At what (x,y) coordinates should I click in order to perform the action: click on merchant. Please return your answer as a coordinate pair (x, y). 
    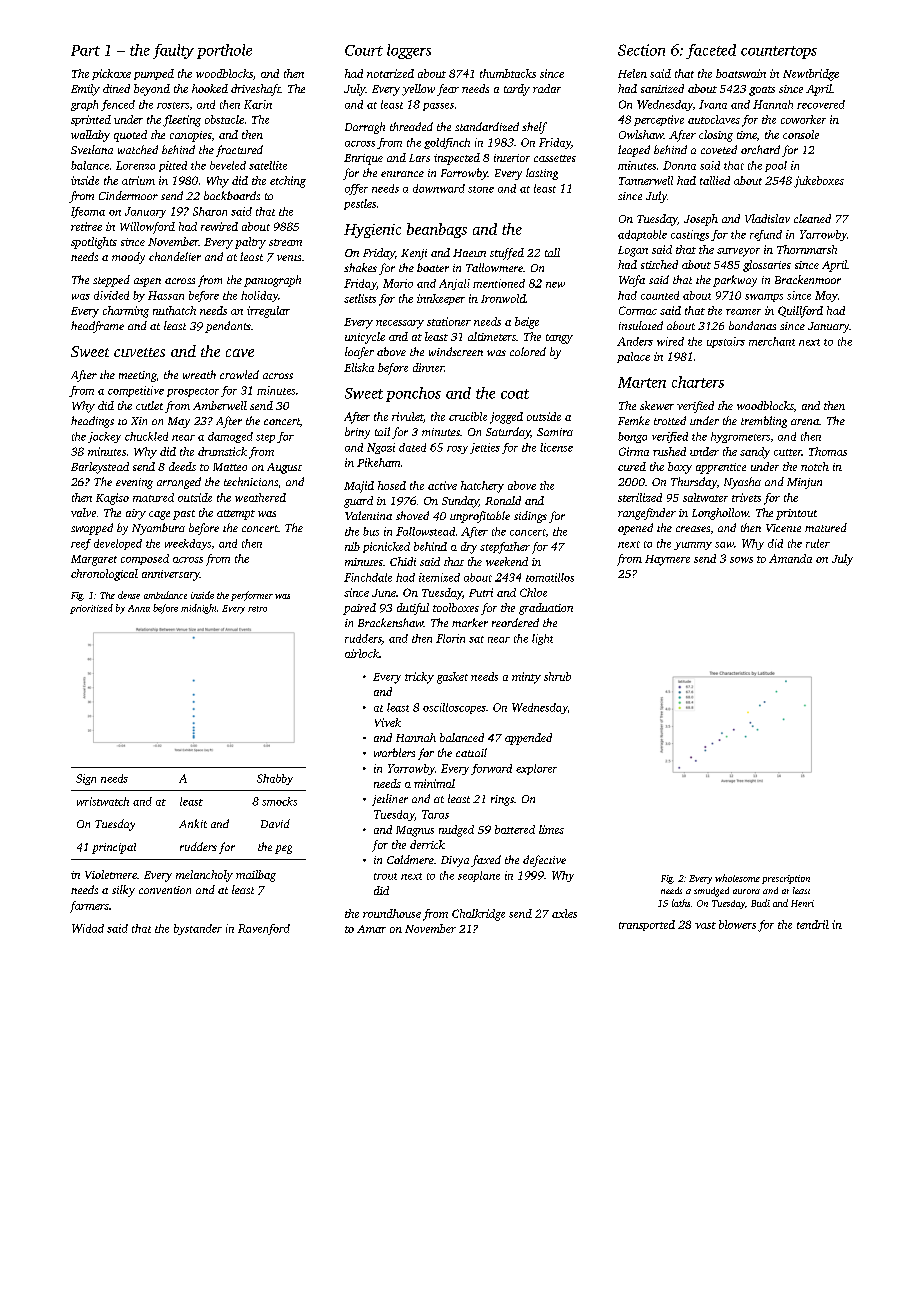
    Looking at the image, I should click on (772, 341).
